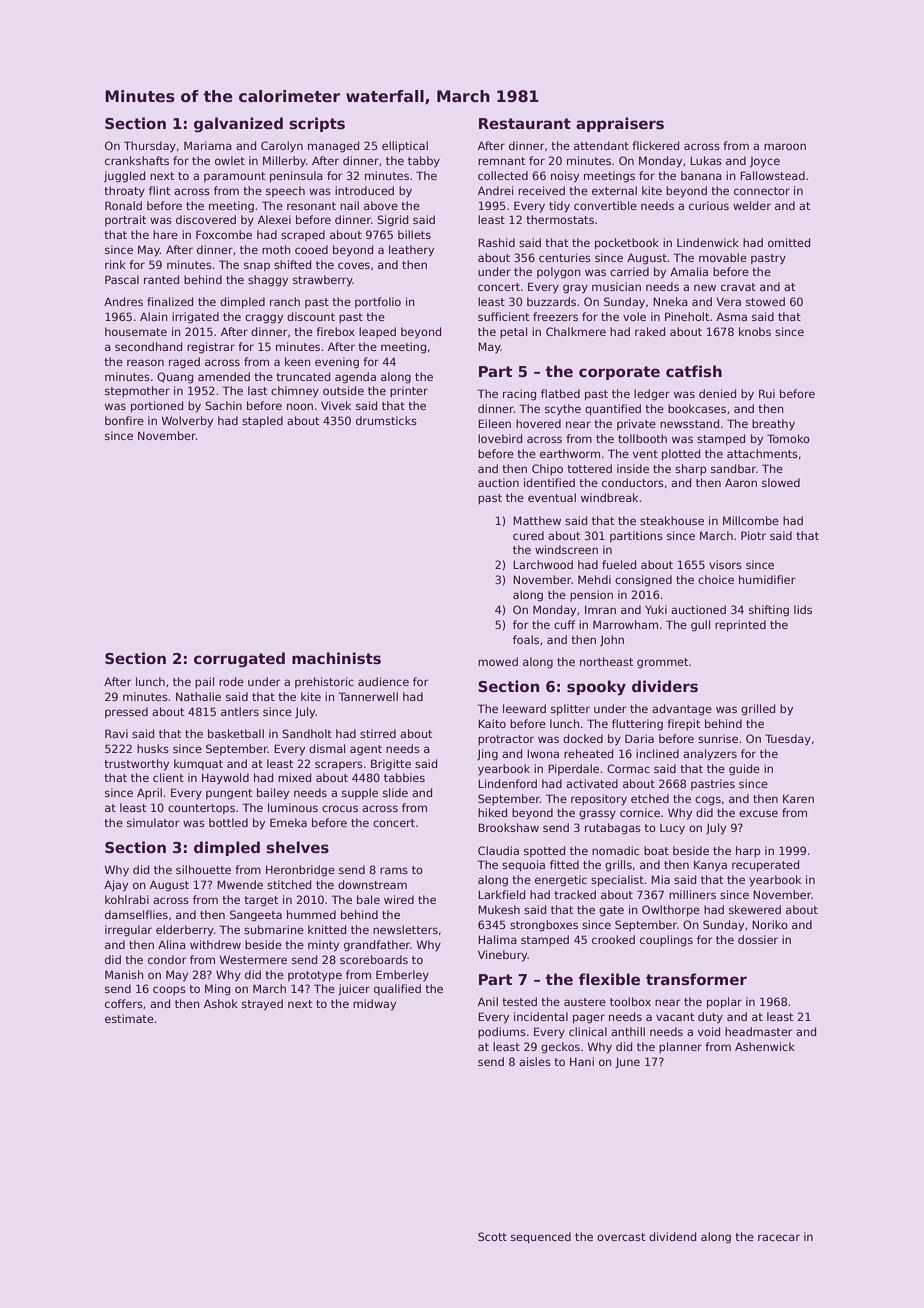  What do you see at coordinates (165, 234) in the image?
I see `hare` at bounding box center [165, 234].
